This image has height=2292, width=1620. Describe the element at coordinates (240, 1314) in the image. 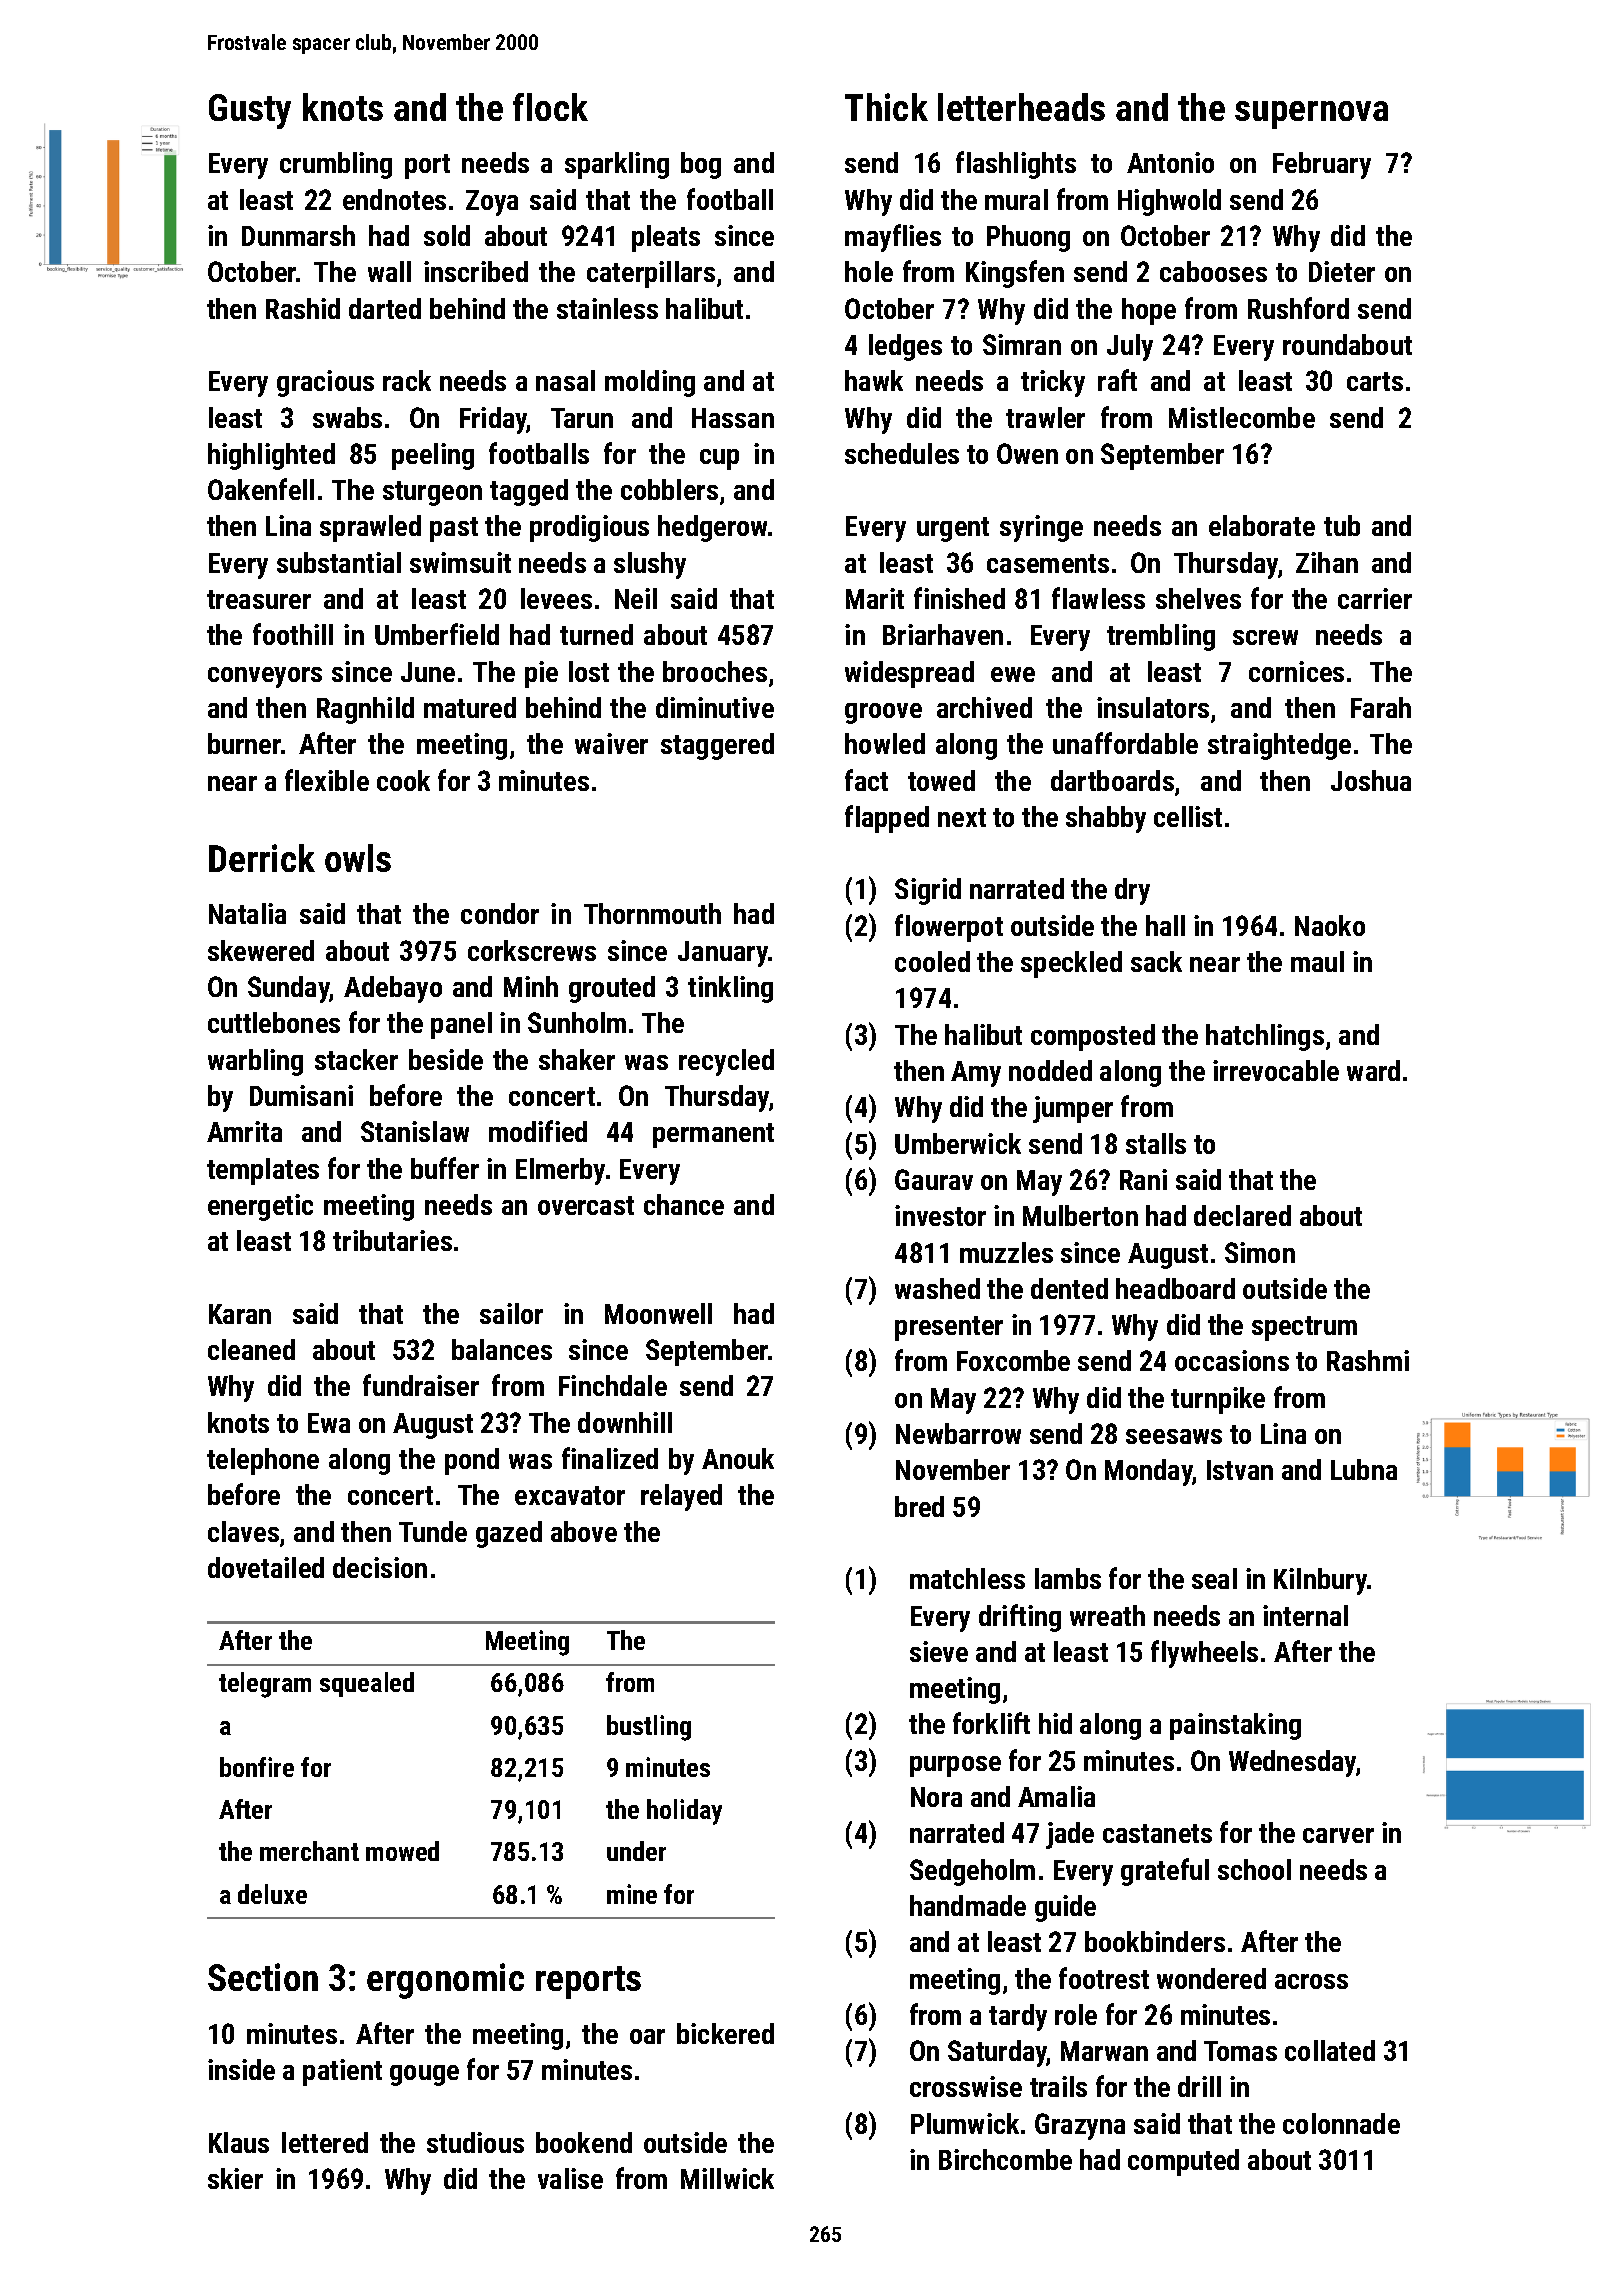

I see `Karan` at that location.
